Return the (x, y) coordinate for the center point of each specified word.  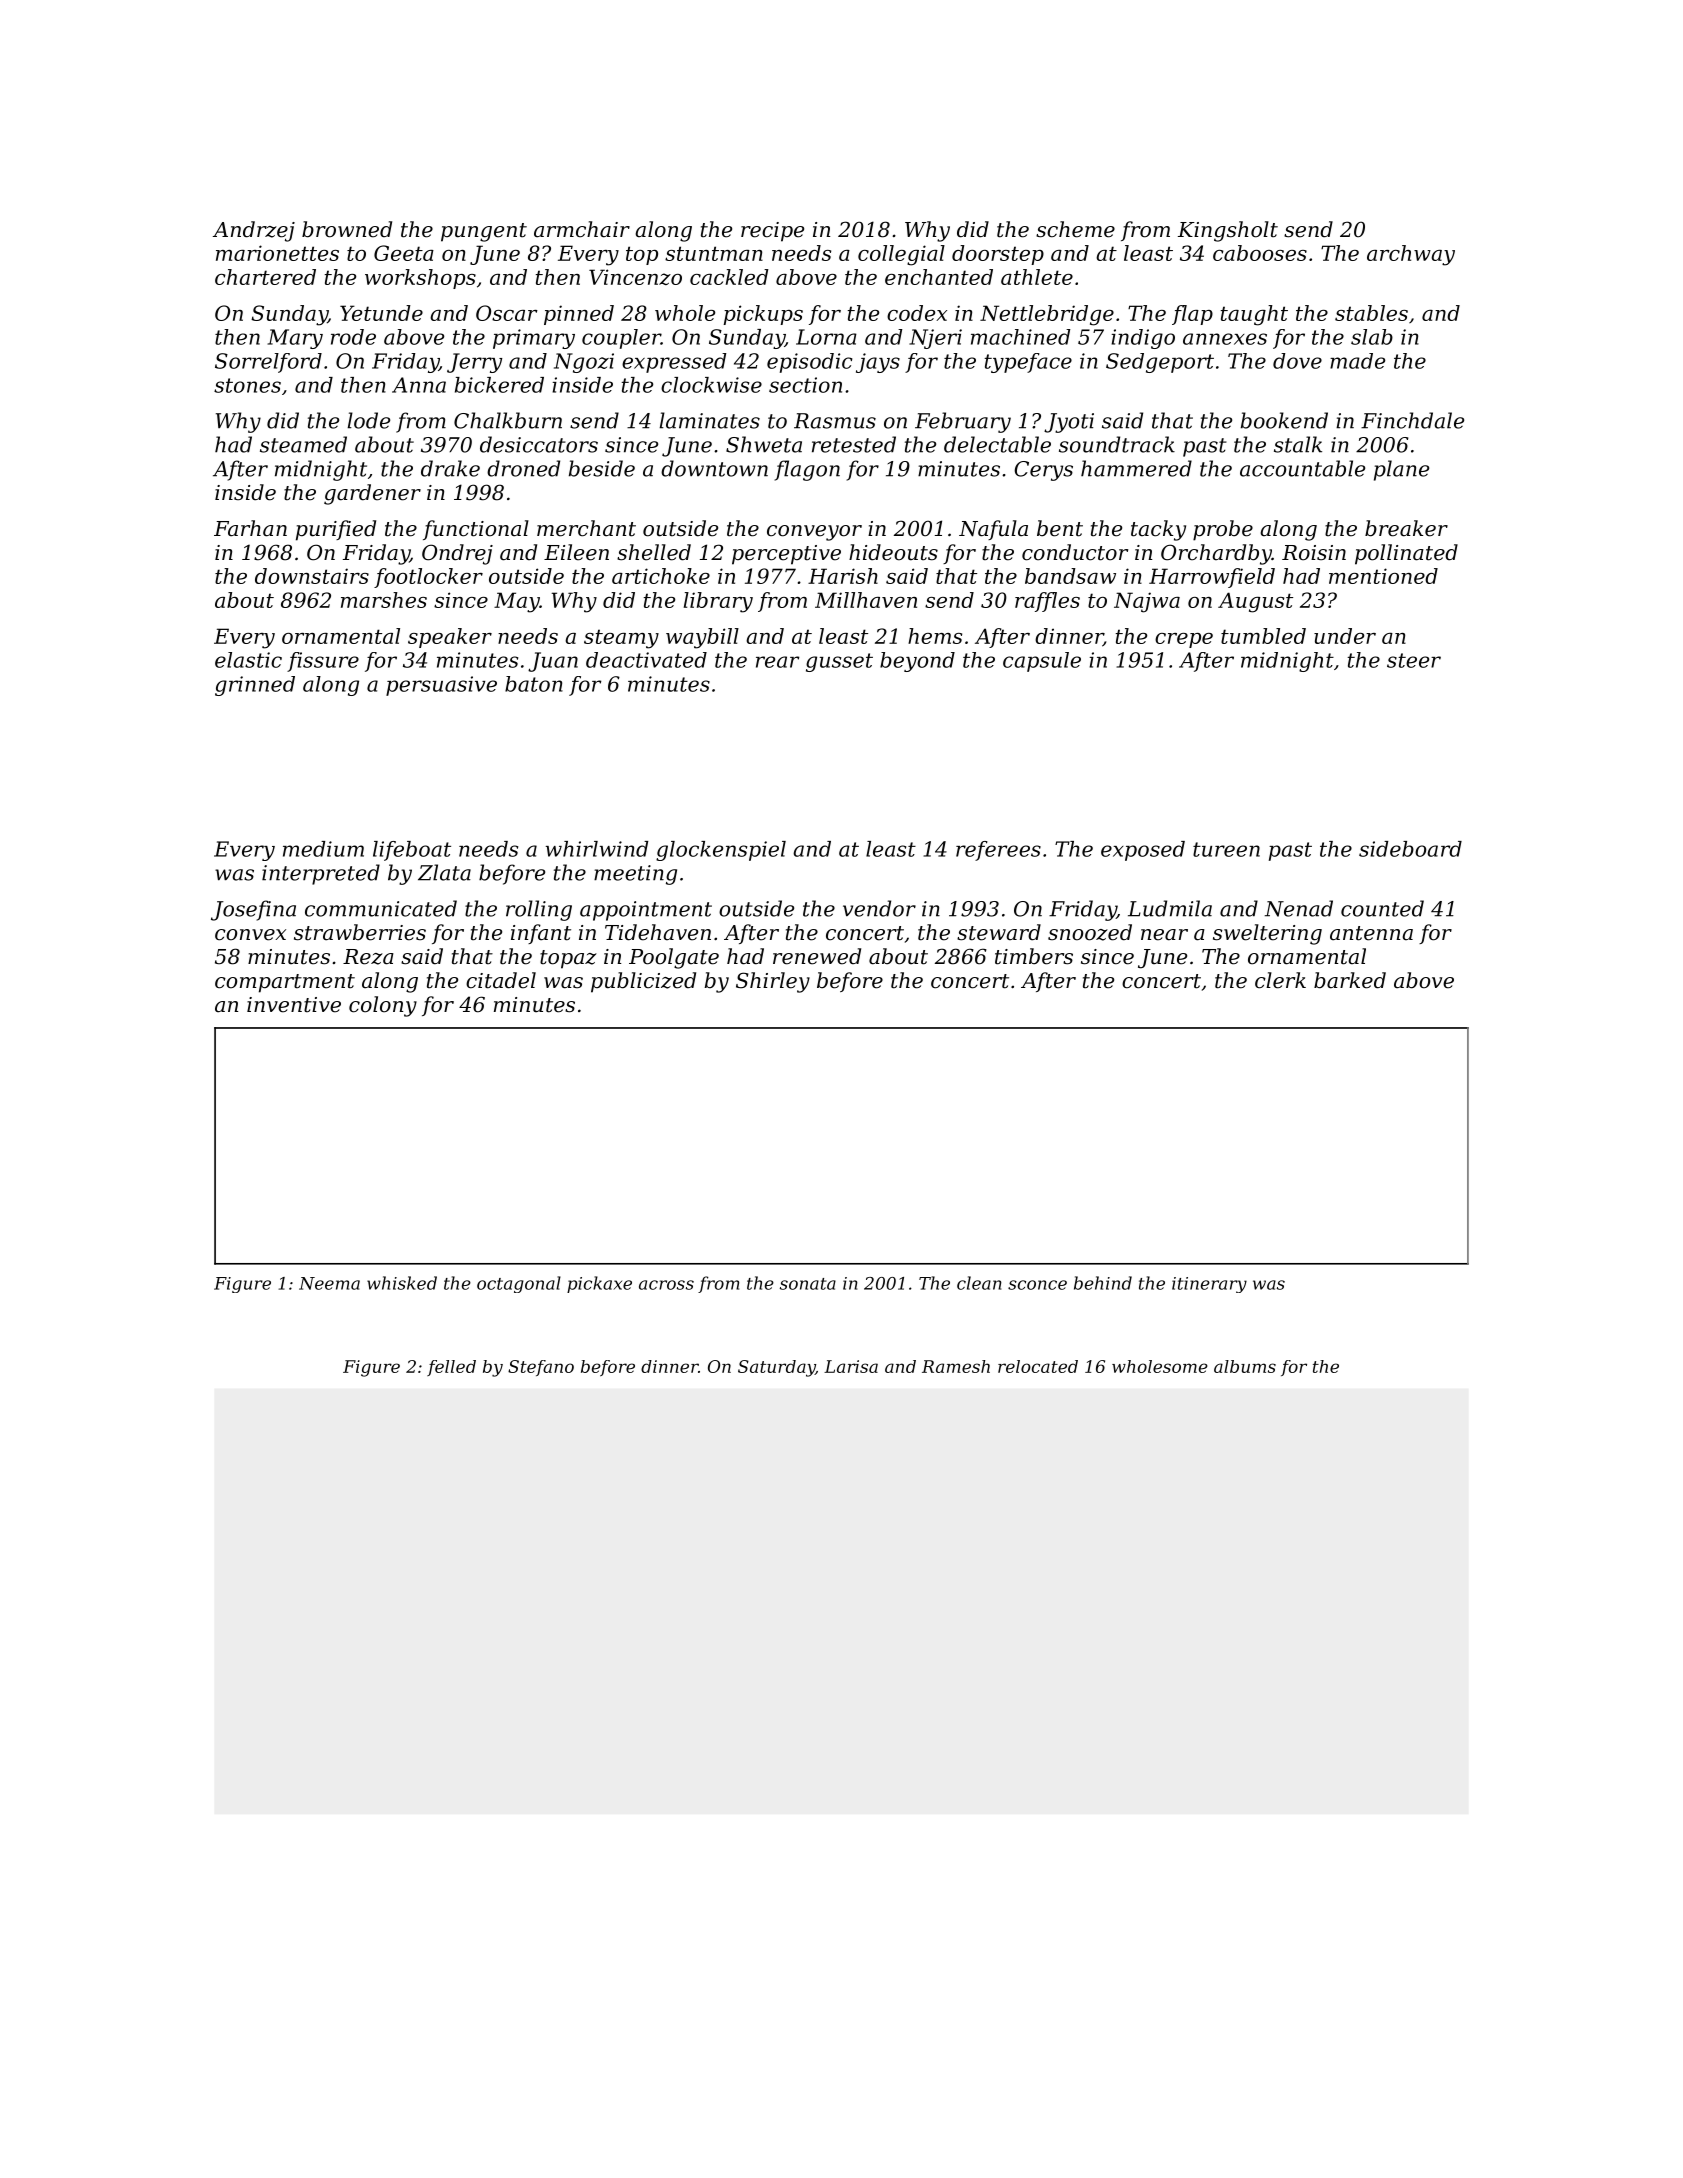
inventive (294, 1005)
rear (777, 662)
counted (1382, 908)
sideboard (1410, 849)
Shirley (773, 982)
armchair (582, 229)
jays (878, 363)
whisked (402, 1283)
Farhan (250, 528)
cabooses (1260, 253)
